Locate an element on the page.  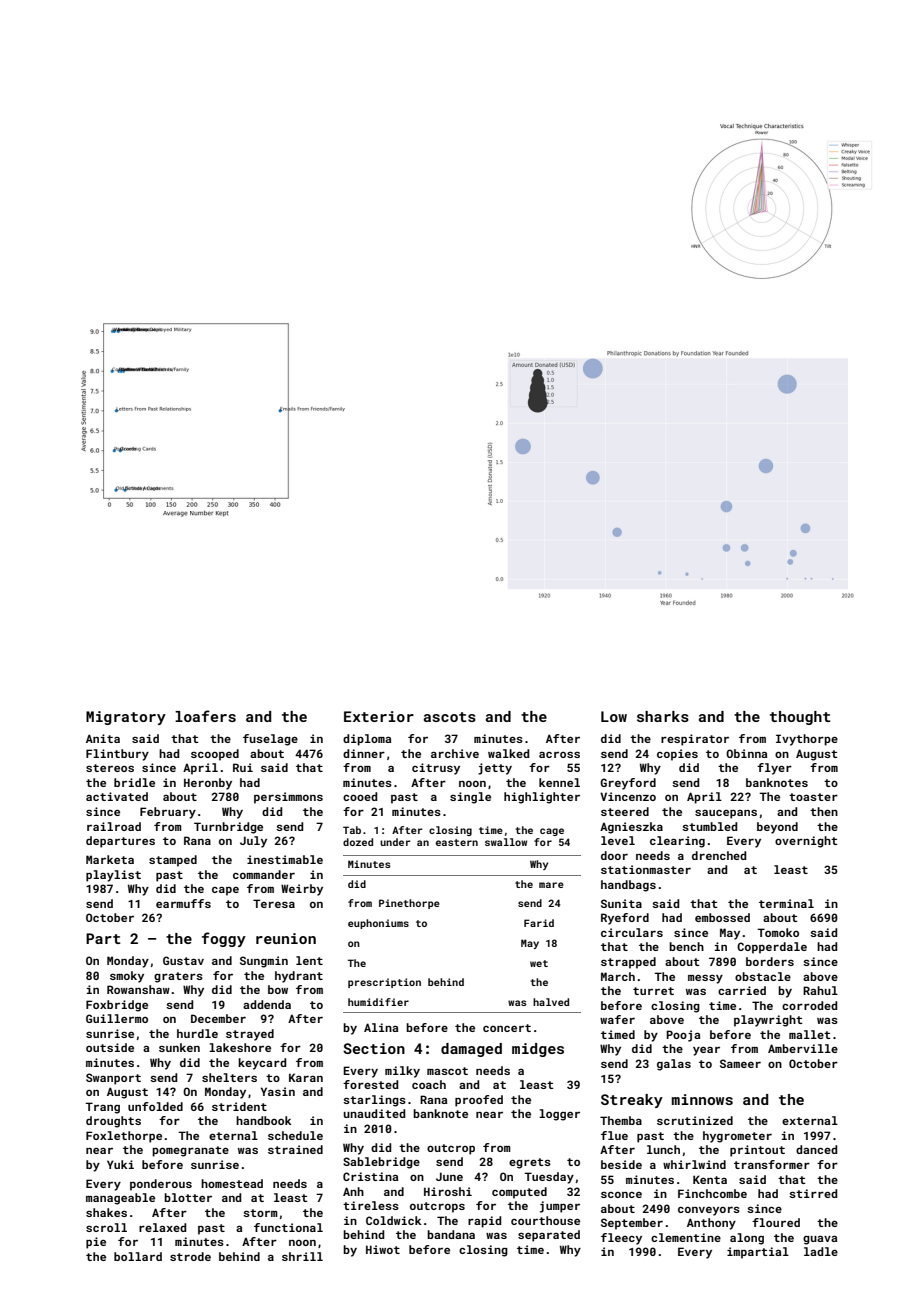
overnight is located at coordinates (806, 842).
